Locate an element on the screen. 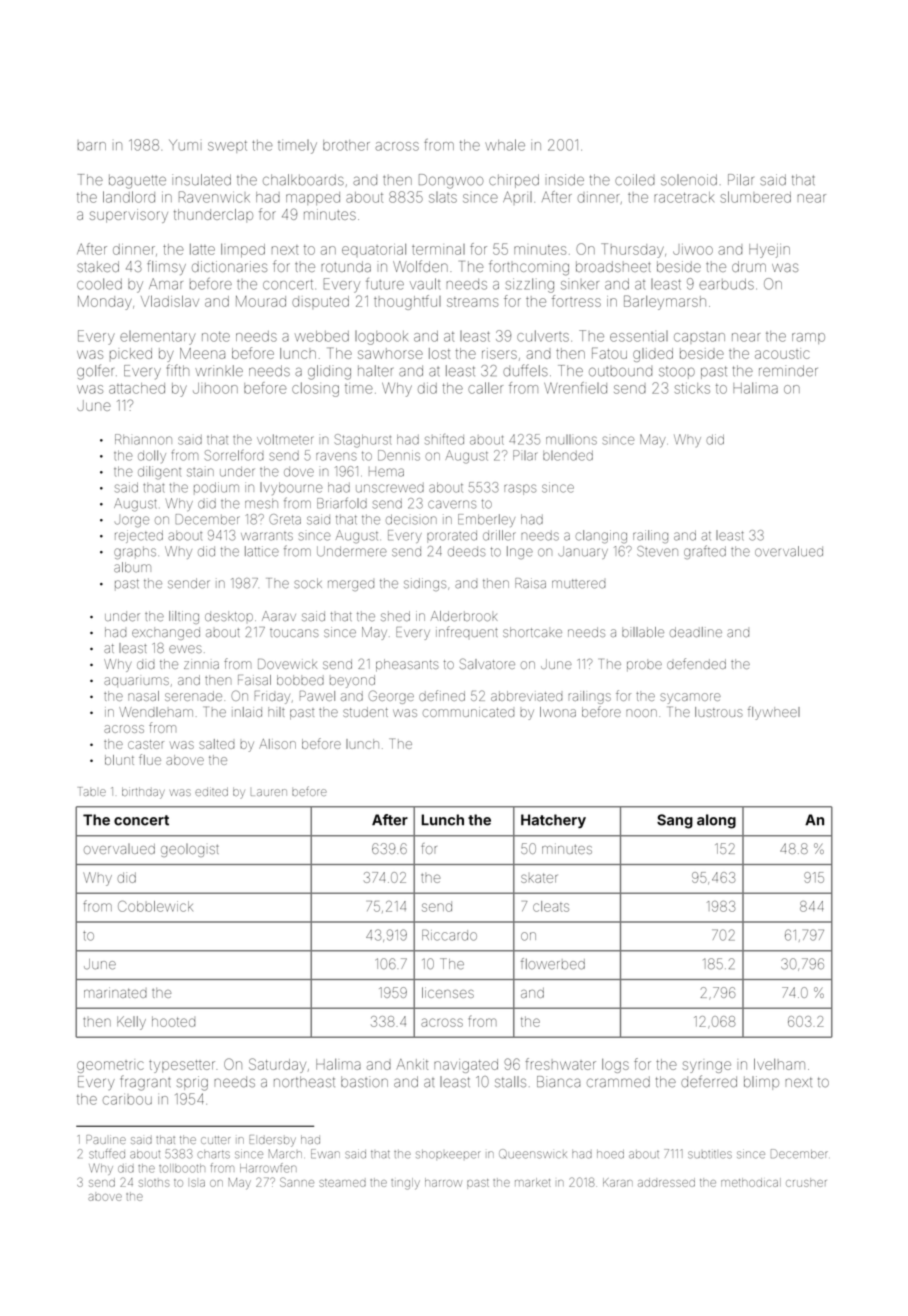  whale is located at coordinates (505, 145).
